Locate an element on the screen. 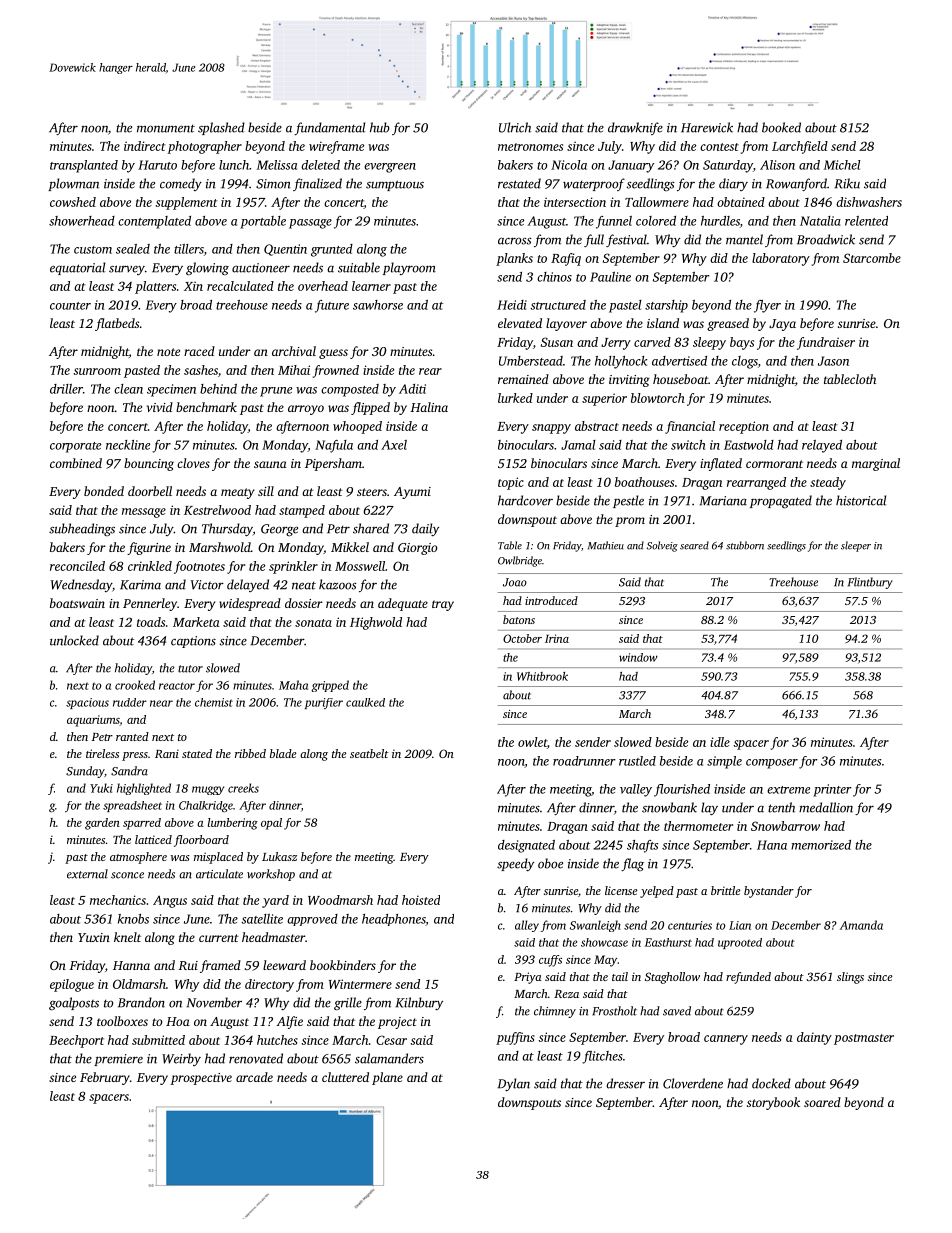 This screenshot has height=1233, width=952. drawknife is located at coordinates (635, 128).
